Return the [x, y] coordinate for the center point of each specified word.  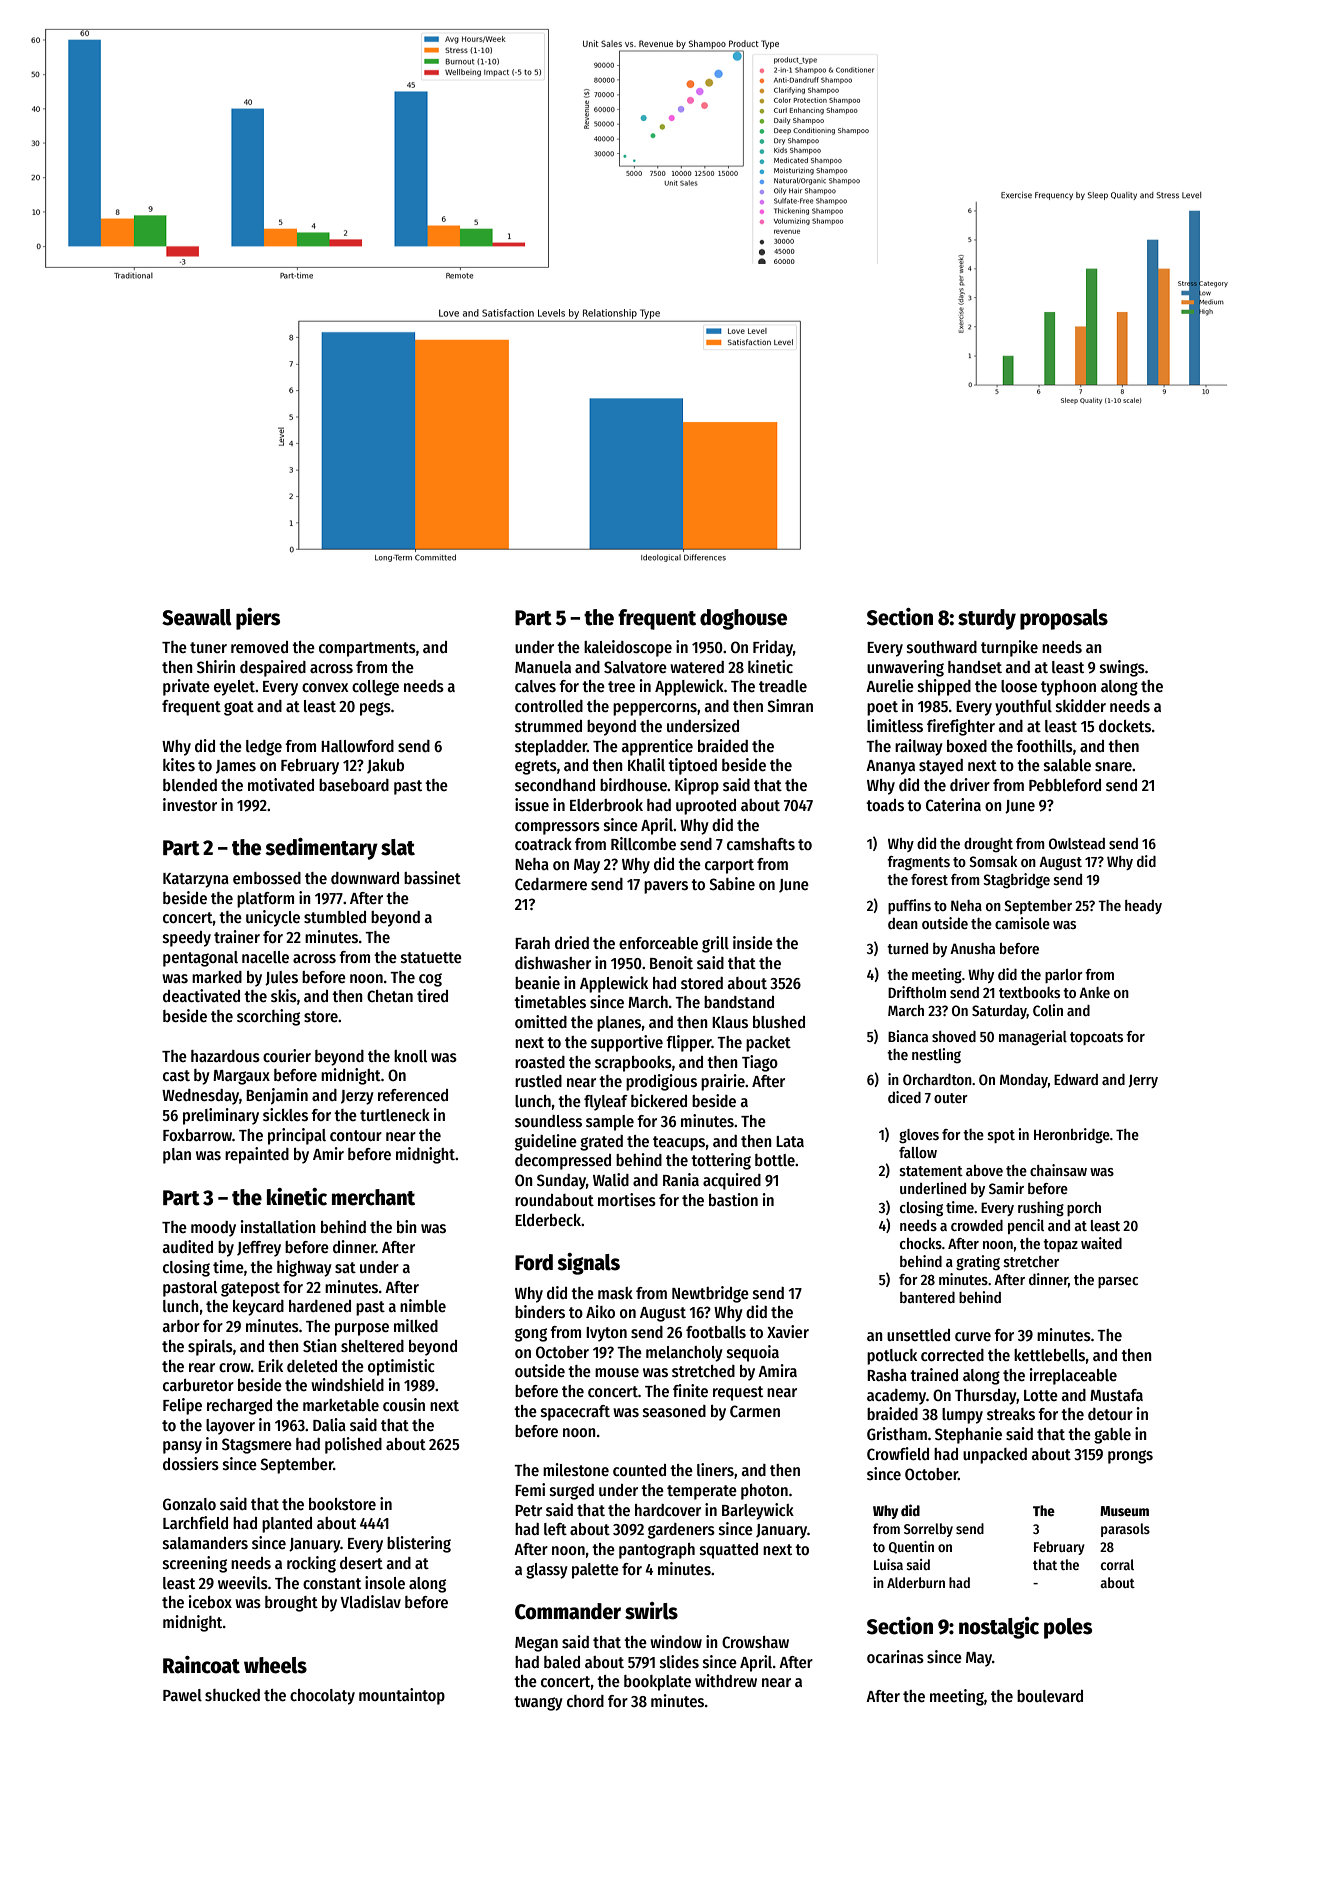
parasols [1125, 1530]
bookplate [657, 1683]
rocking [311, 1564]
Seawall [197, 617]
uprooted [706, 807]
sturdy [987, 619]
